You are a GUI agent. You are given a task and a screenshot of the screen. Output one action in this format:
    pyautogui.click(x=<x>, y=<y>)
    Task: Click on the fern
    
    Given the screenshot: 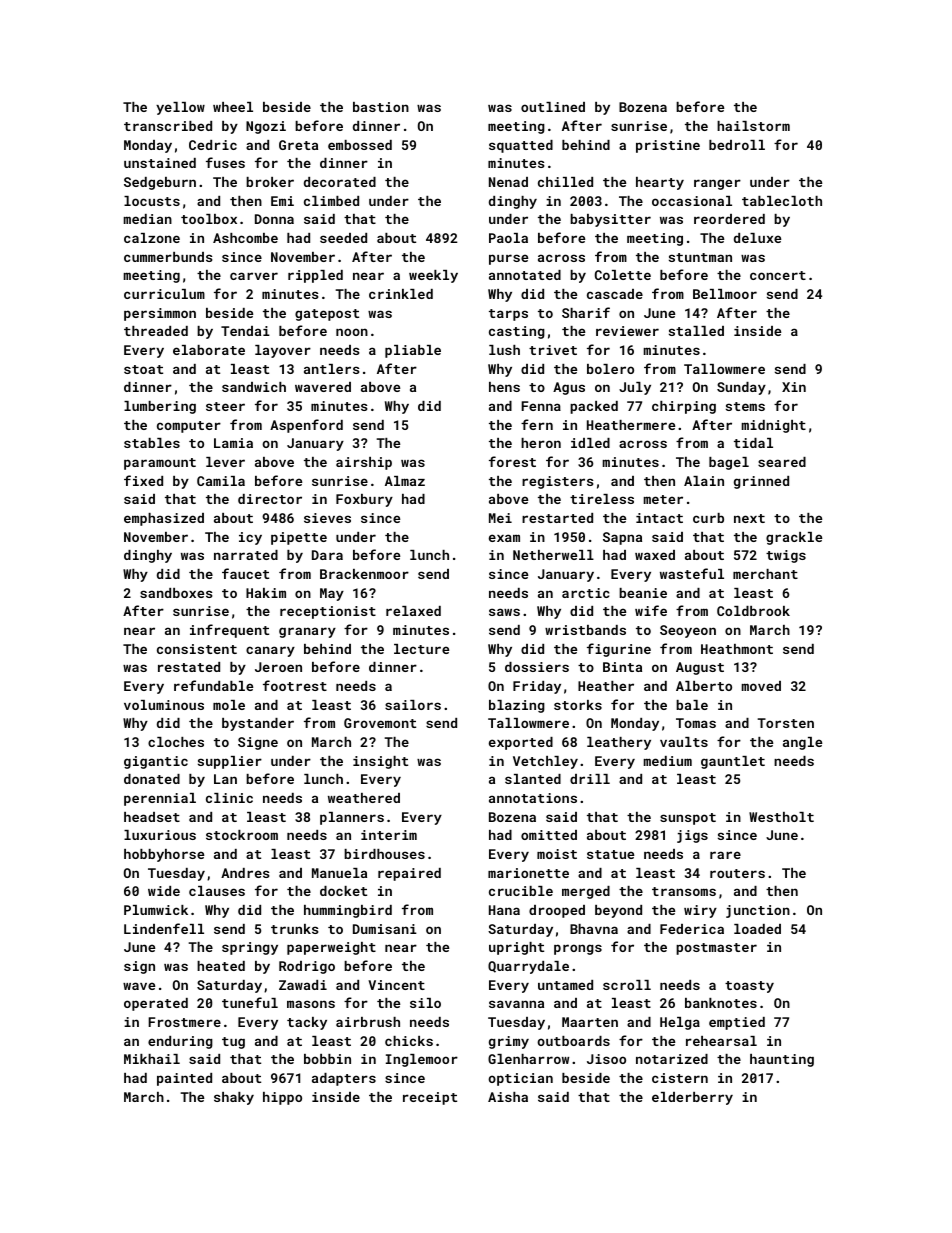 What is the action you would take?
    pyautogui.click(x=537, y=424)
